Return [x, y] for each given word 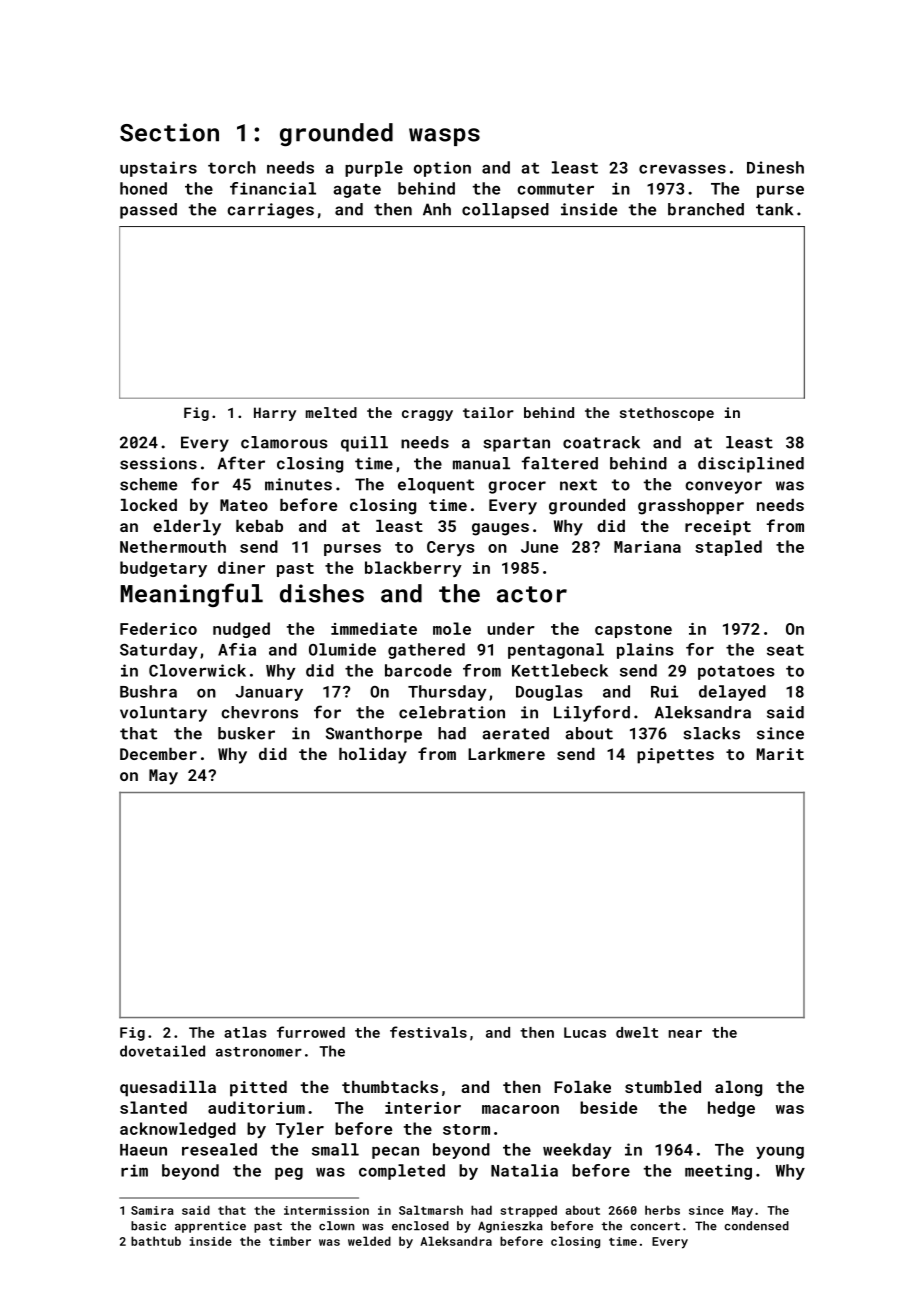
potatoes [736, 673]
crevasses [682, 169]
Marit [780, 754]
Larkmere [506, 754]
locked [149, 505]
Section [169, 132]
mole [452, 628]
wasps [444, 137]
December [158, 754]
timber [290, 1241]
